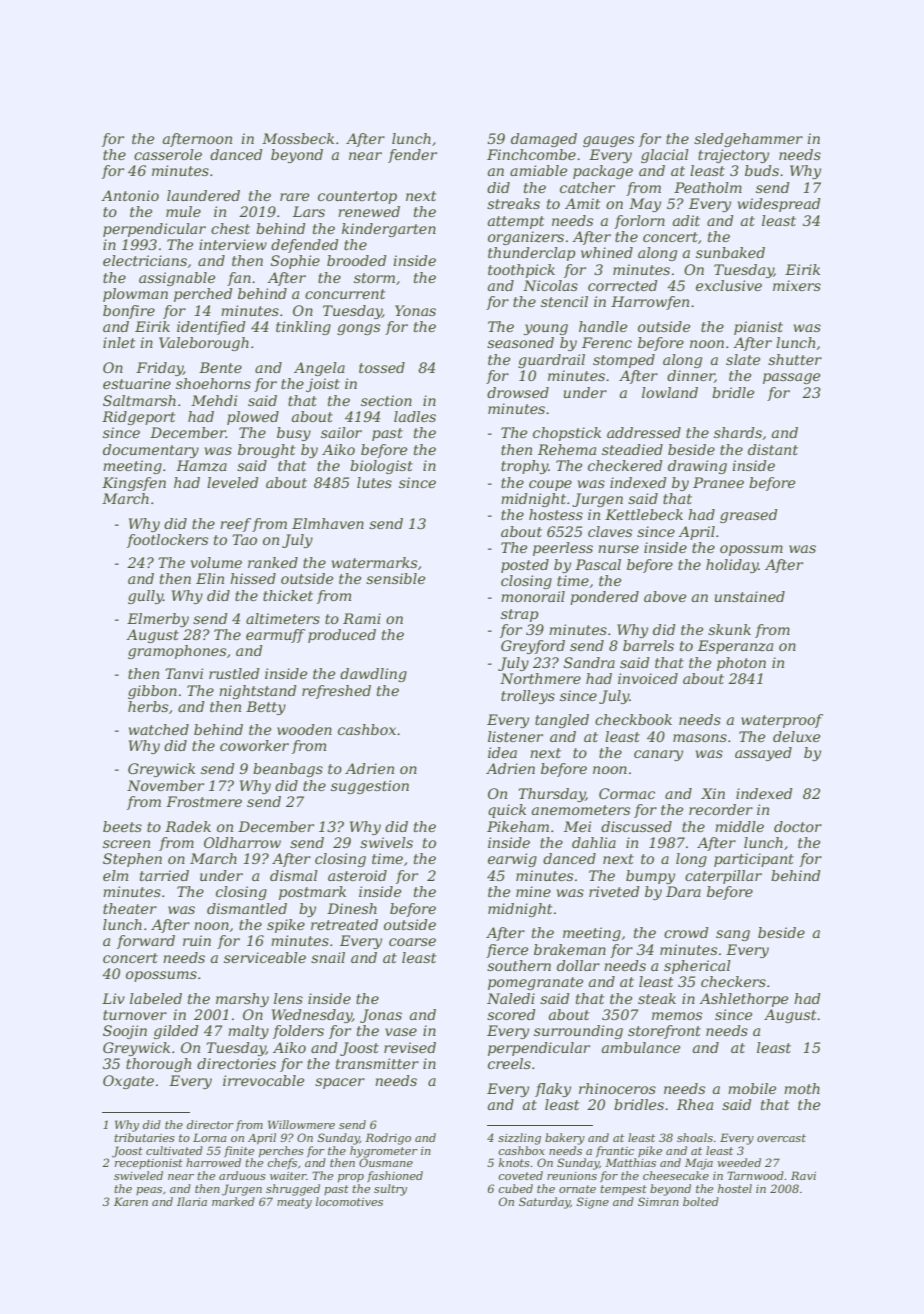 The height and width of the screenshot is (1314, 924). What do you see at coordinates (128, 1082) in the screenshot?
I see `Oxgate` at bounding box center [128, 1082].
